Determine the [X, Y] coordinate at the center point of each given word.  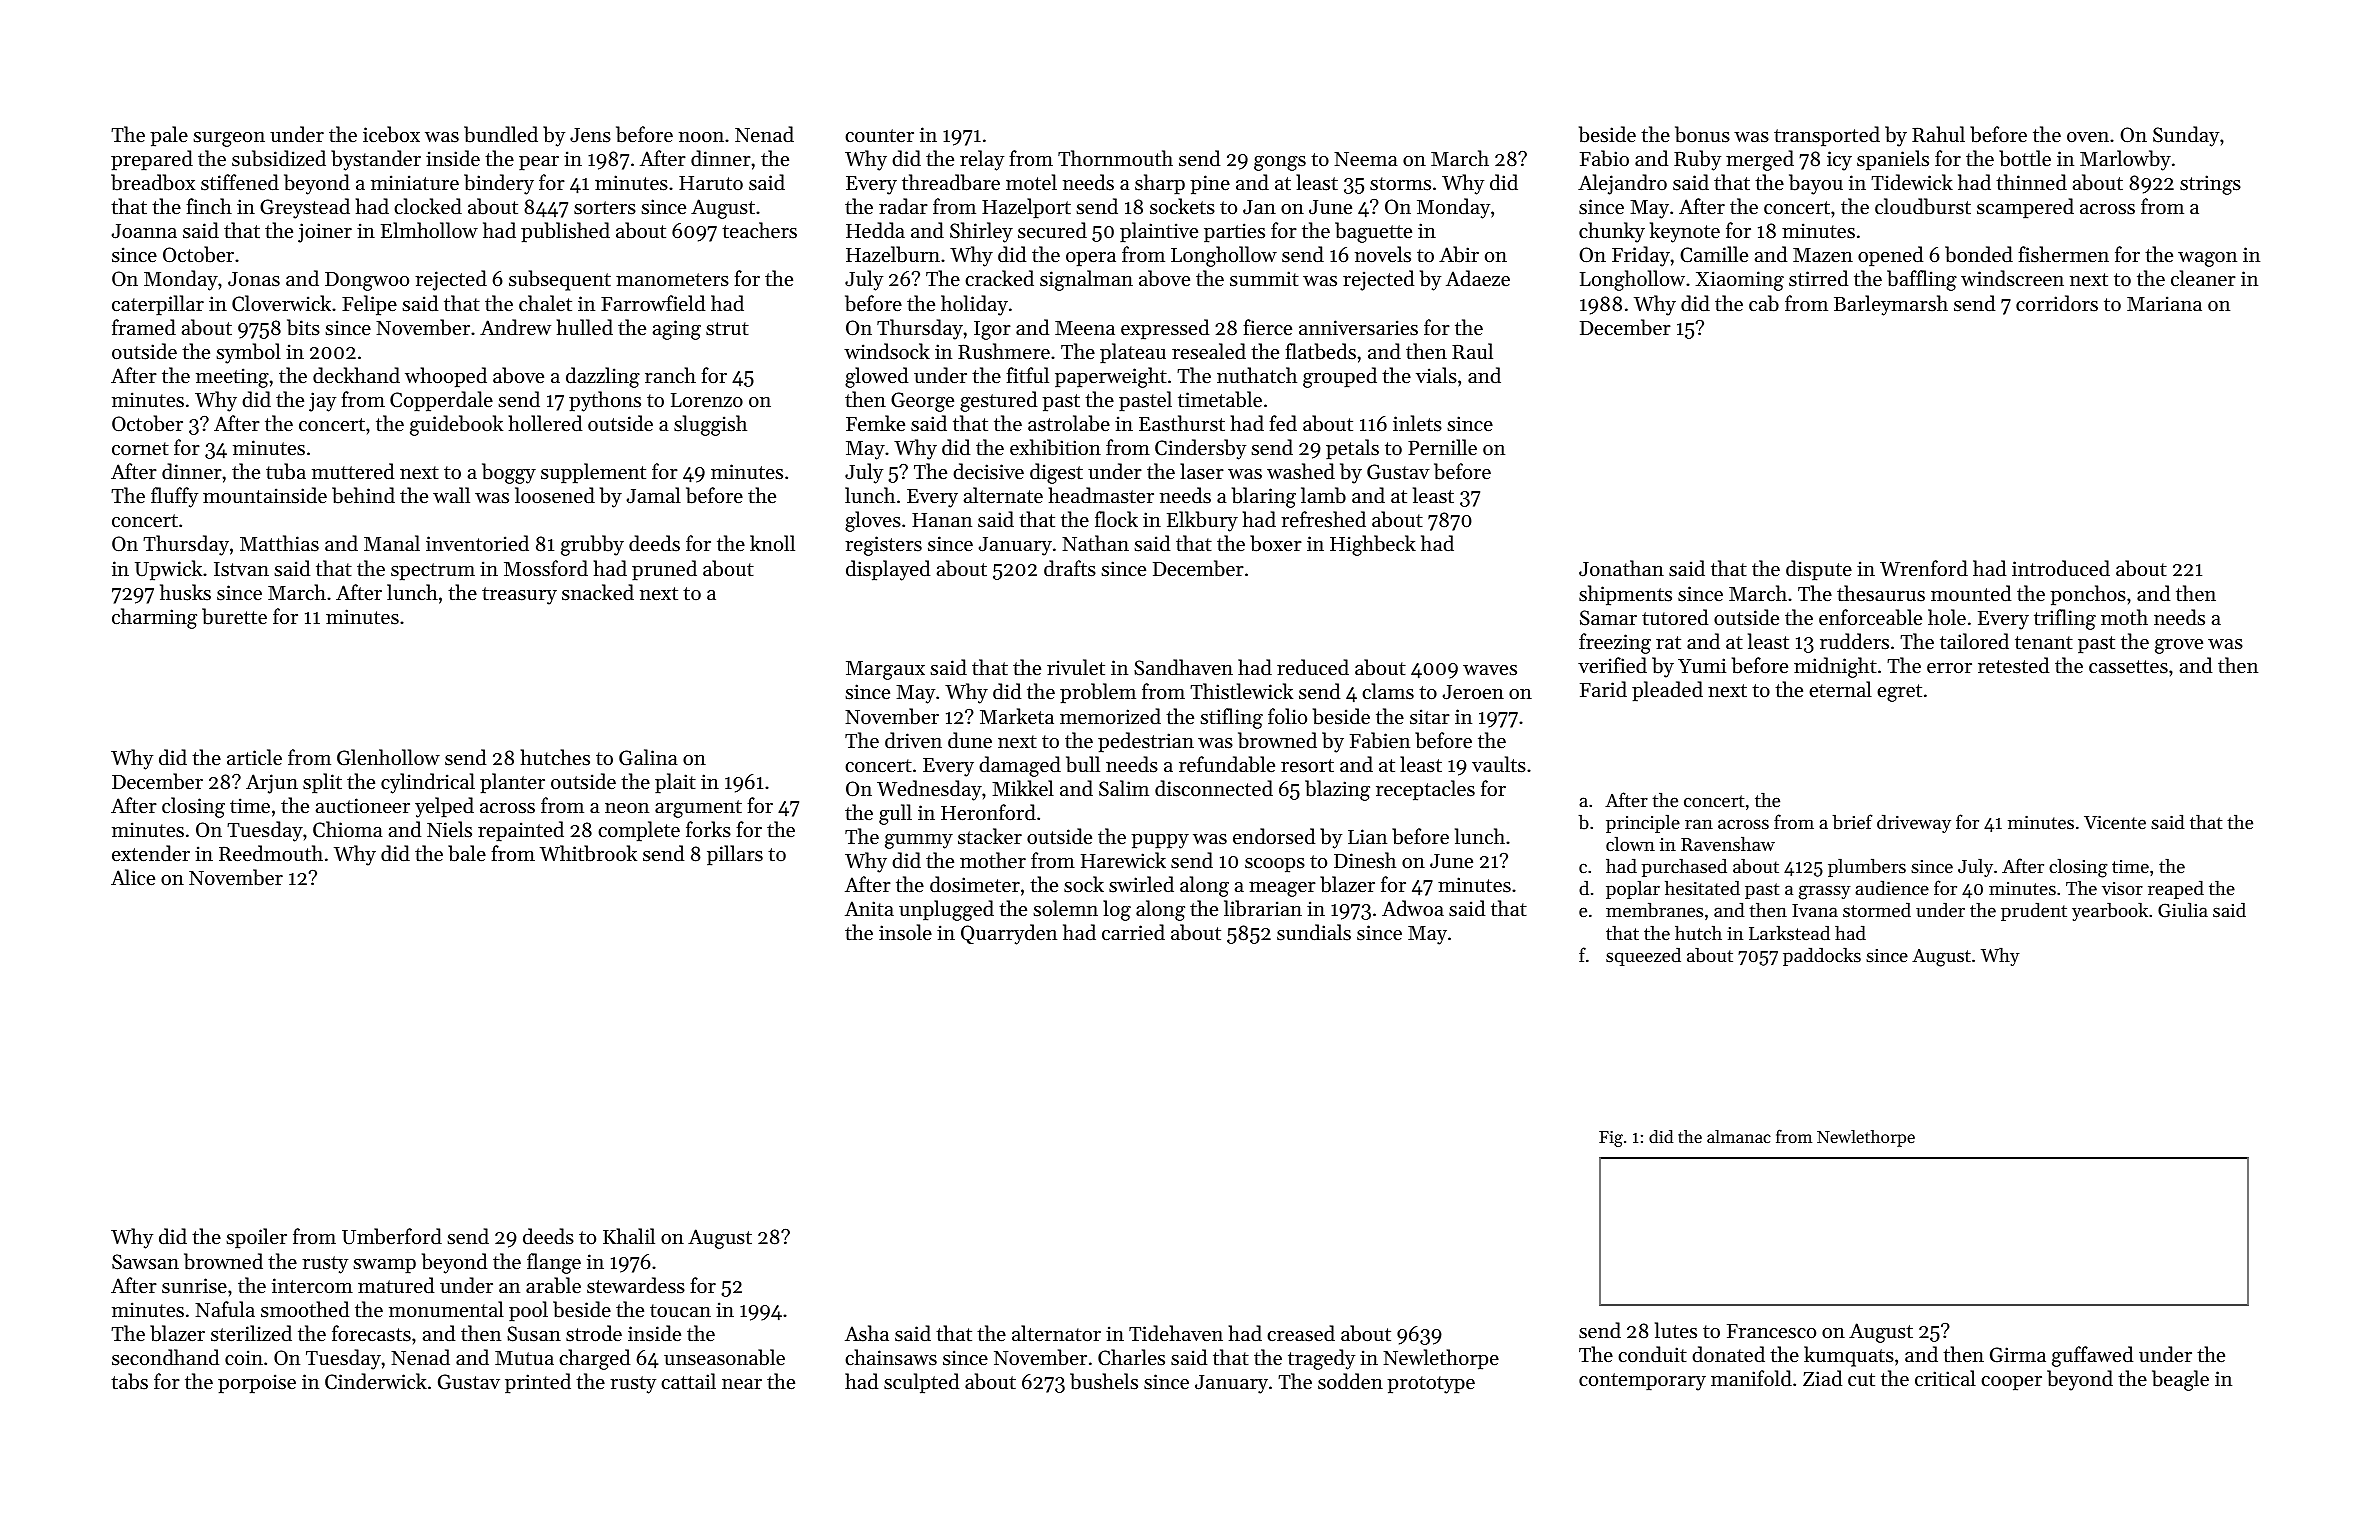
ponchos [2088, 595]
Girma [2018, 1355]
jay [322, 402]
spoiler [256, 1238]
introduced [2061, 568]
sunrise [194, 1286]
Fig [1611, 1139]
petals [1352, 449]
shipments [1625, 595]
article [254, 757]
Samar [1608, 618]
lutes [1676, 1330]
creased [1301, 1333]
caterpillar [158, 305]
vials [1436, 375]
